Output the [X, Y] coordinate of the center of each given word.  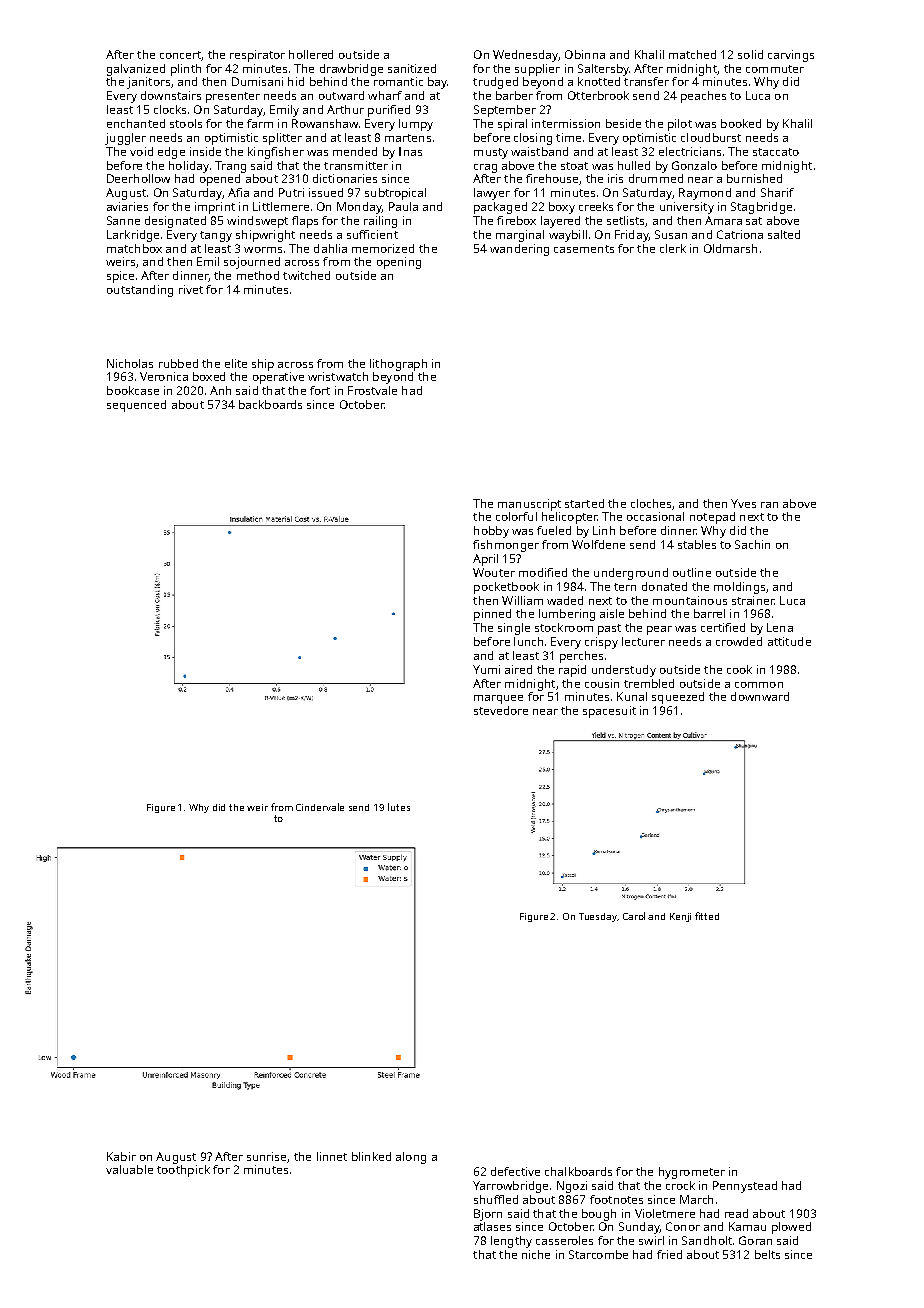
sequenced [136, 406]
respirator [257, 56]
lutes [399, 807]
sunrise [266, 1156]
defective [515, 1171]
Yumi [486, 669]
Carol [634, 916]
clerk [673, 248]
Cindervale [320, 807]
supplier [537, 70]
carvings [791, 56]
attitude [789, 641]
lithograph [398, 365]
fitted [707, 916]
